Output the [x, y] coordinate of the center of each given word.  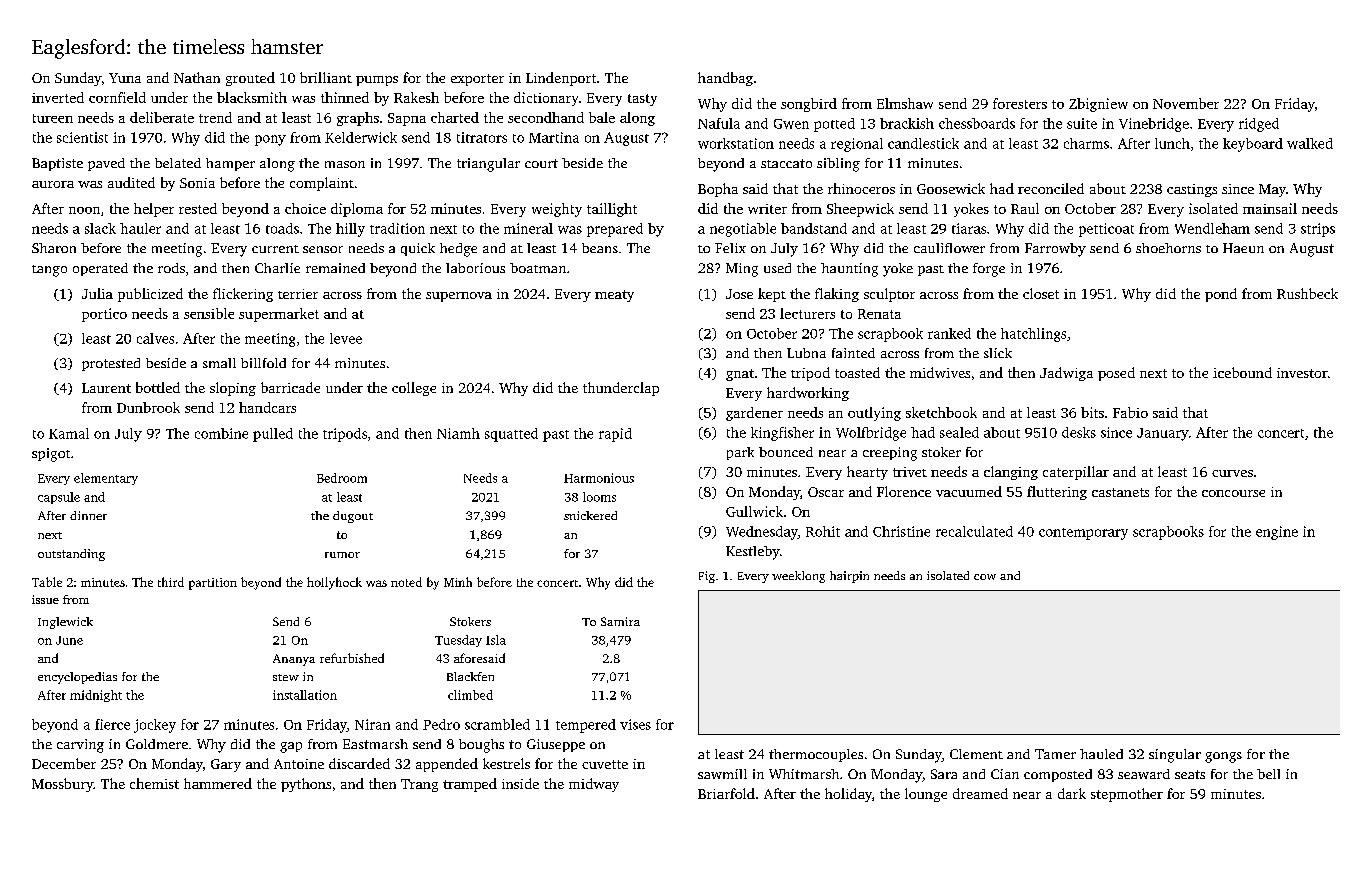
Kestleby [753, 553]
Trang [419, 785]
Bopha [718, 190]
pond [1221, 295]
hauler [140, 228]
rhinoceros [861, 188]
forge [989, 270]
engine [1277, 533]
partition [213, 584]
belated [178, 163]
